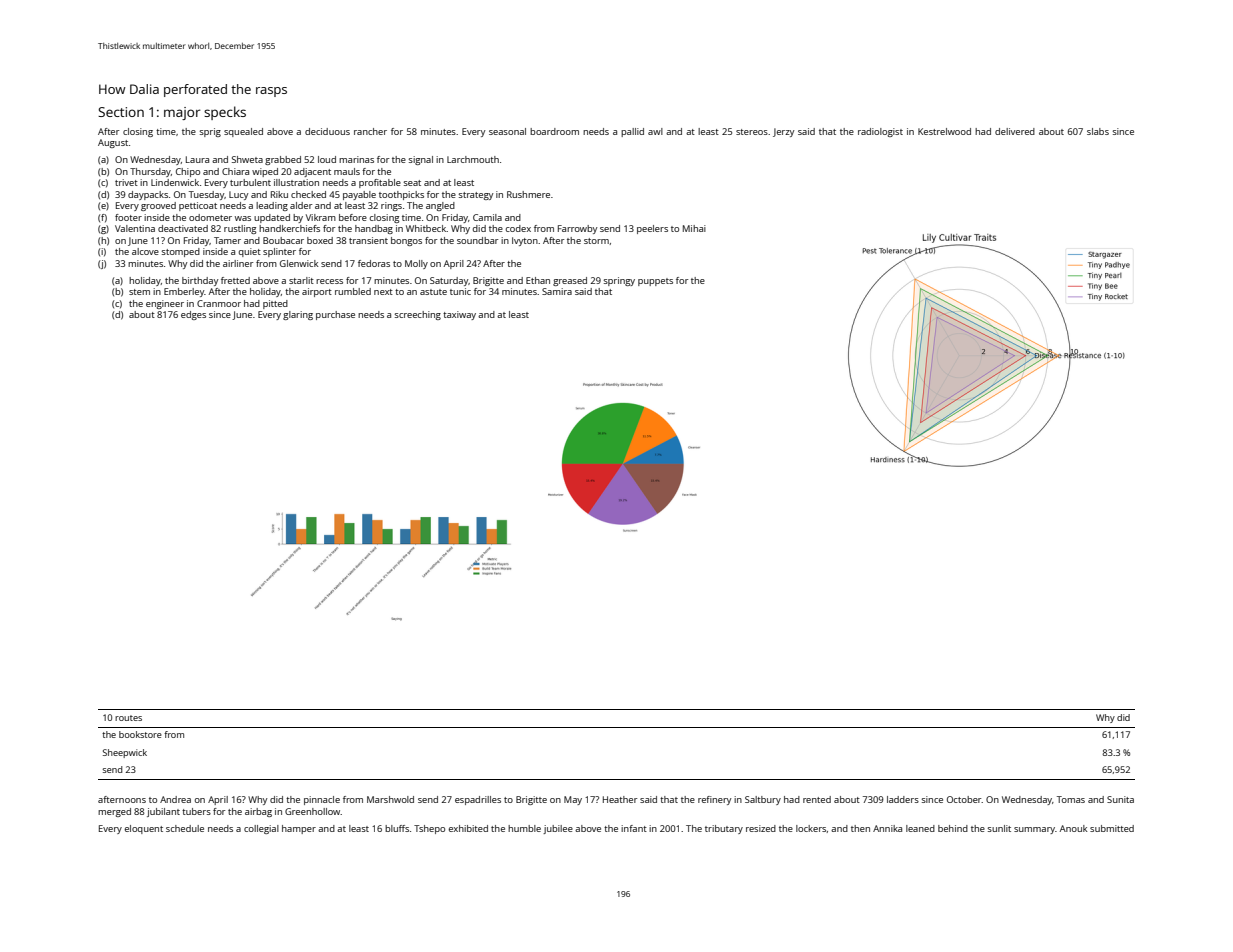 The width and height of the image is (1233, 952). What do you see at coordinates (880, 132) in the image?
I see `radiologist` at bounding box center [880, 132].
